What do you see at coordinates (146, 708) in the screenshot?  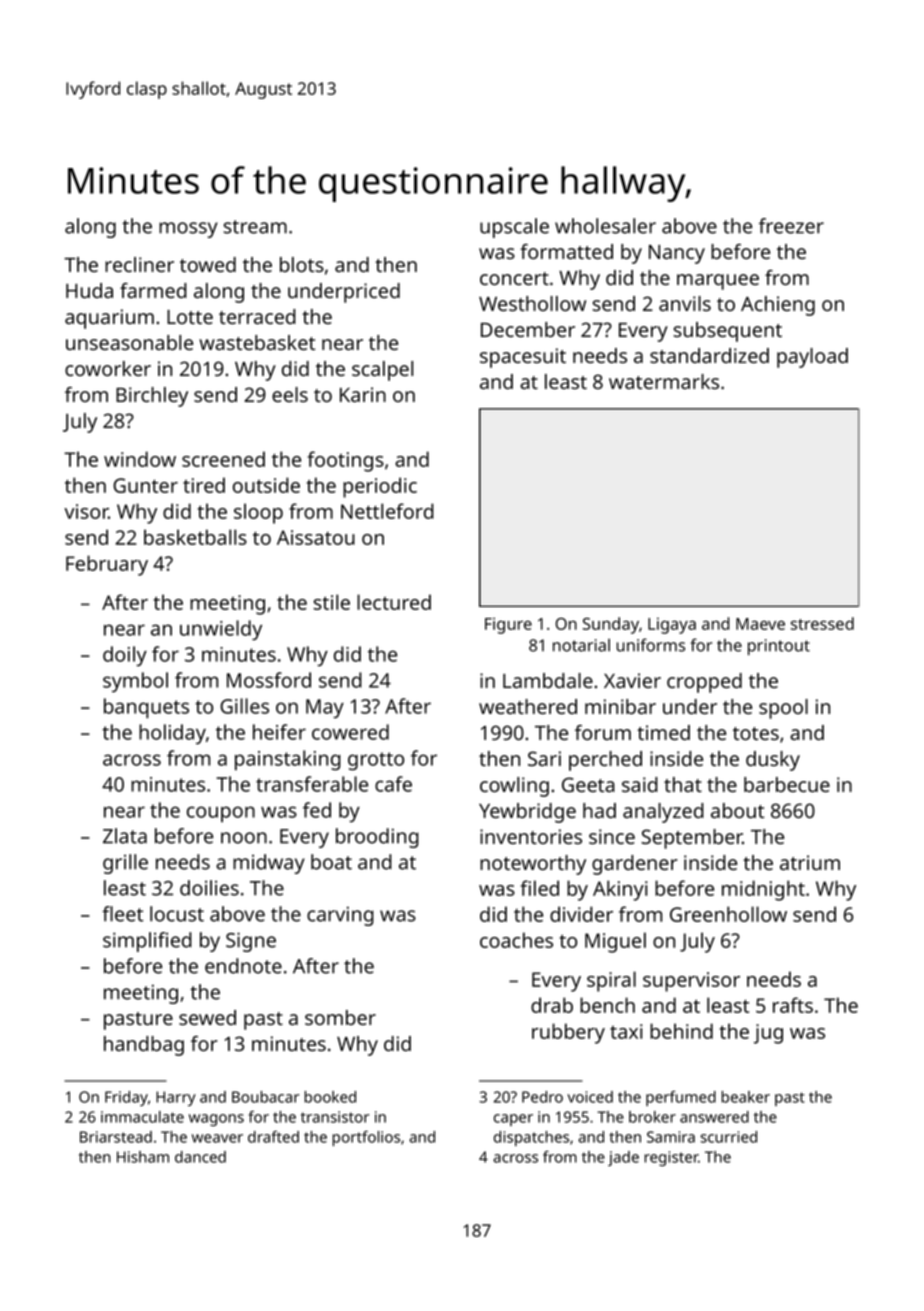 I see `banquets` at bounding box center [146, 708].
